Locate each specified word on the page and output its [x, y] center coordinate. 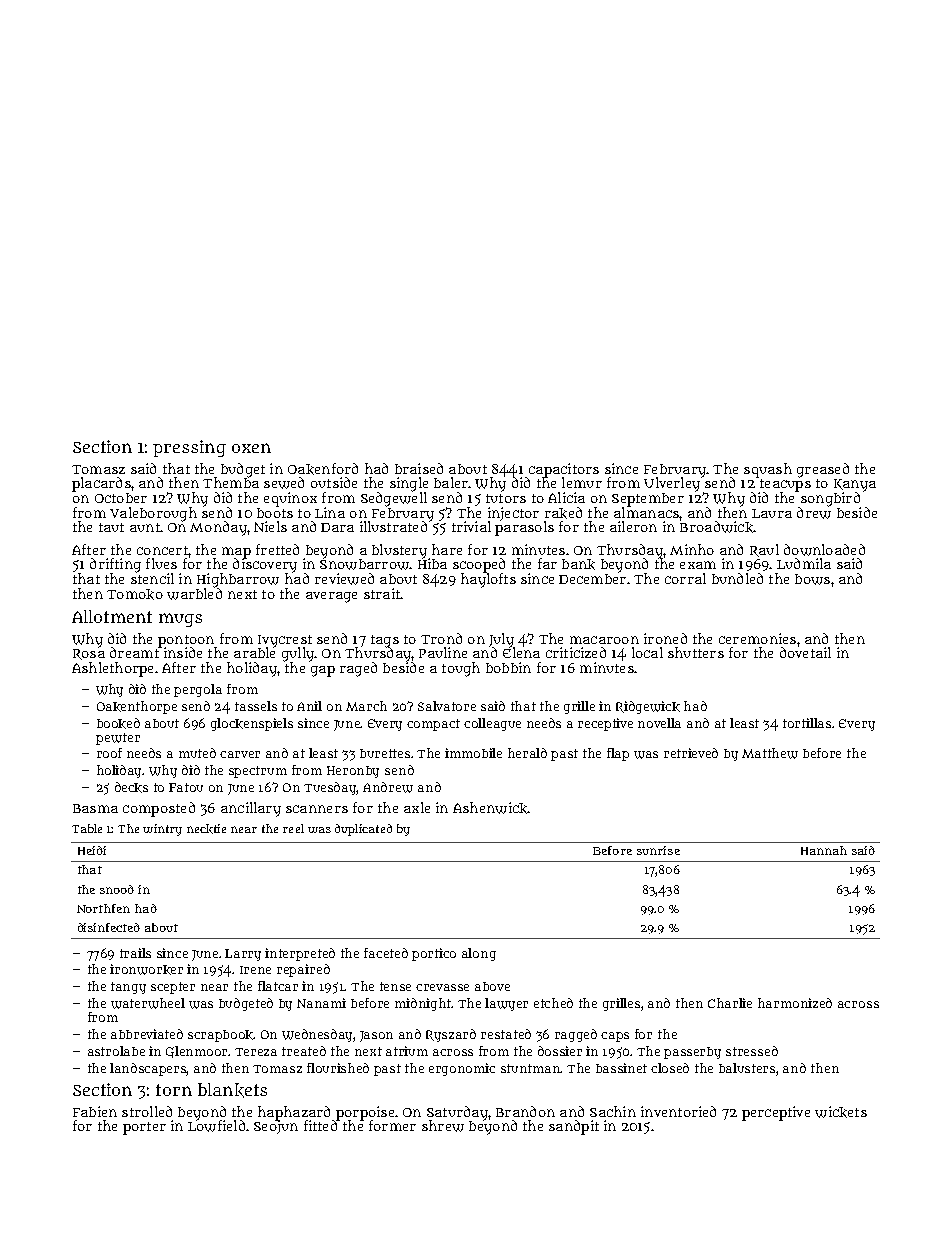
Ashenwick [490, 808]
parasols [524, 529]
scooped [479, 565]
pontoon [186, 641]
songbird [830, 499]
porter [144, 1128]
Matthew [770, 753]
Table [87, 828]
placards [101, 484]
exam [698, 565]
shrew [443, 1126]
